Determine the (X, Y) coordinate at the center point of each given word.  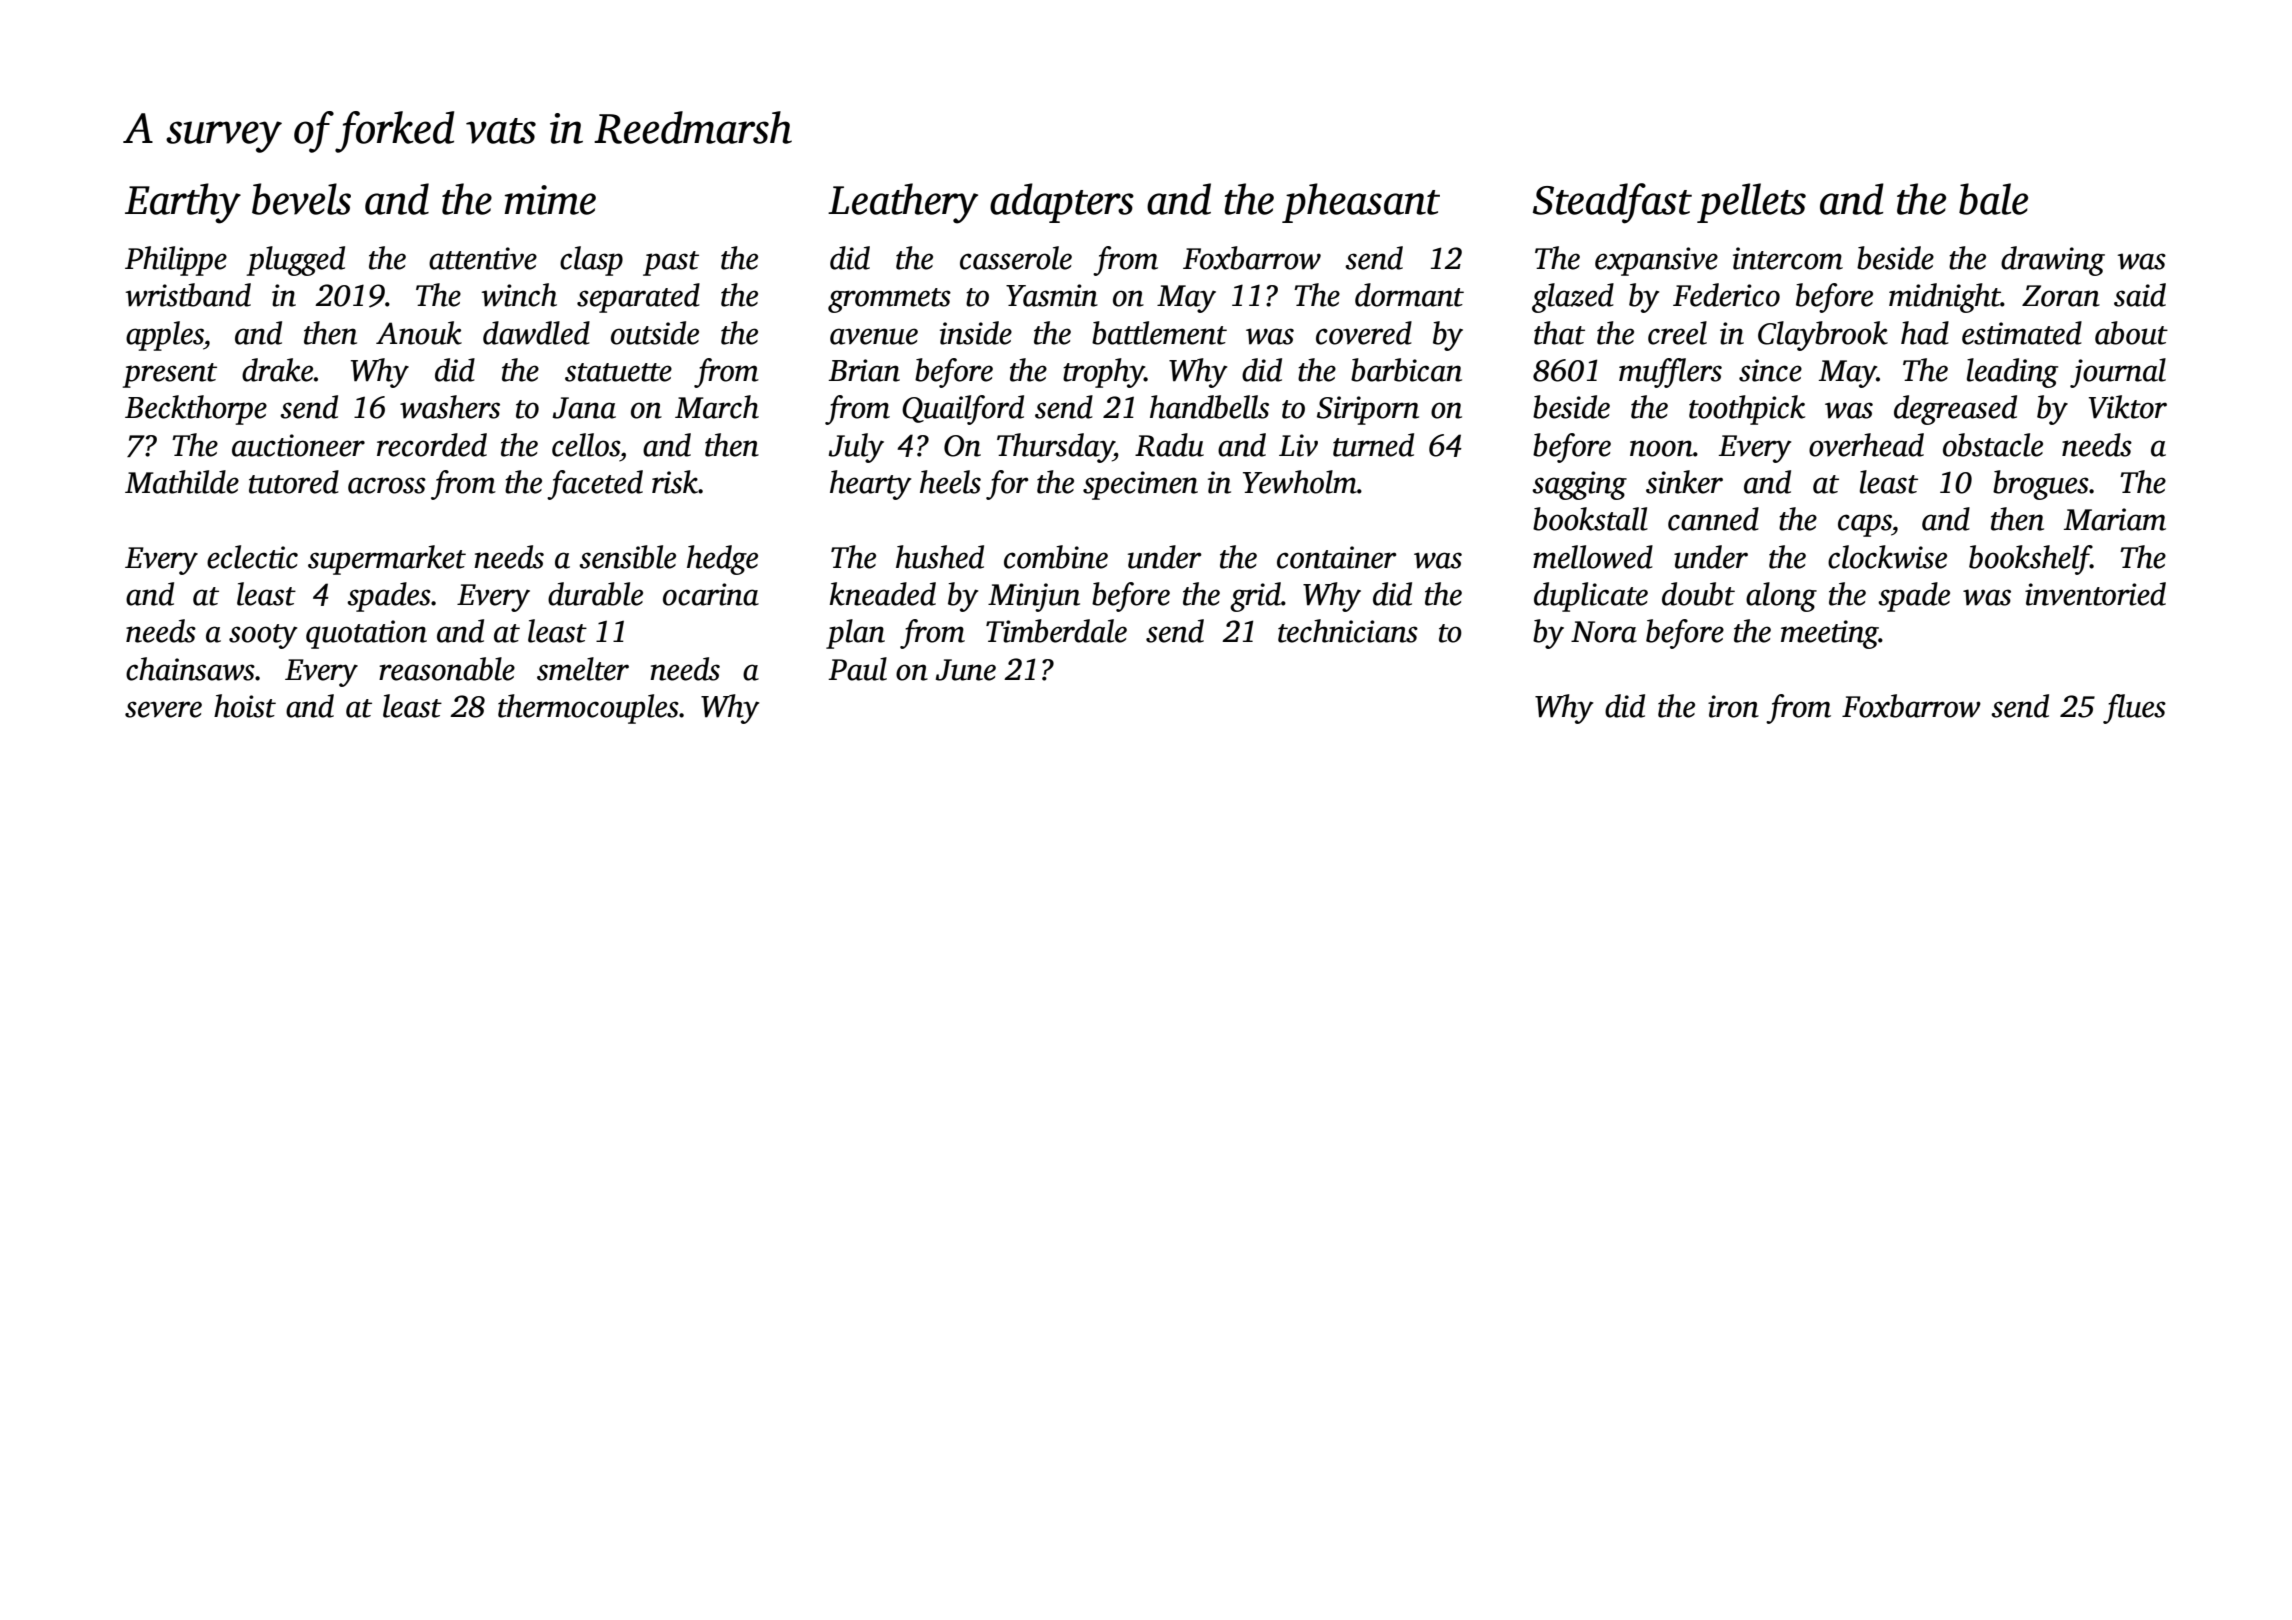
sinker (1684, 482)
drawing (2053, 261)
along (1781, 597)
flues (2134, 709)
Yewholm (1300, 482)
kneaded (882, 594)
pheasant (1361, 203)
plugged (296, 261)
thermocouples (588, 709)
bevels (301, 199)
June (966, 670)
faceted (595, 485)
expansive (1656, 261)
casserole (1016, 258)
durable (595, 594)
